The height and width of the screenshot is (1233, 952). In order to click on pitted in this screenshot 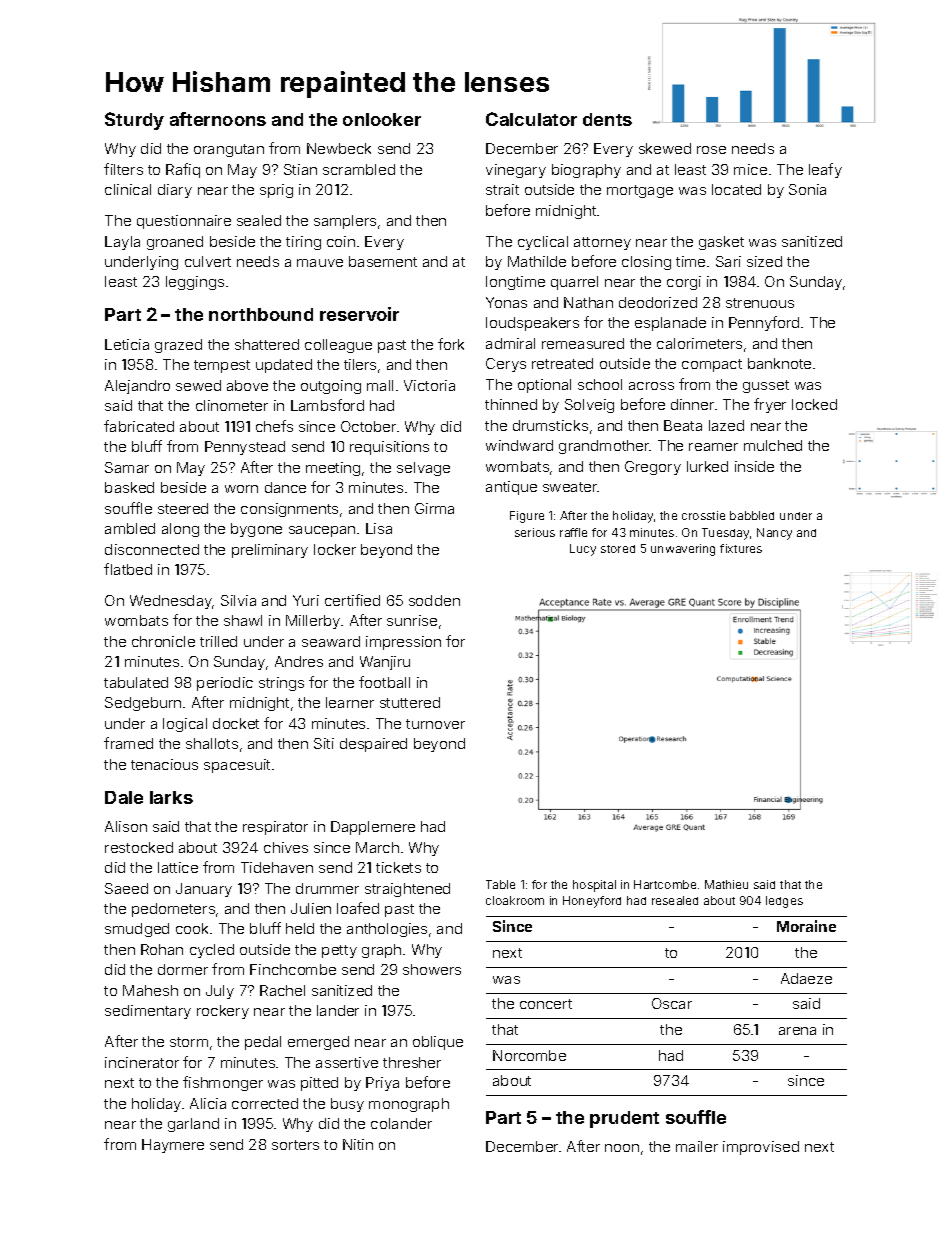, I will do `click(319, 1084)`.
